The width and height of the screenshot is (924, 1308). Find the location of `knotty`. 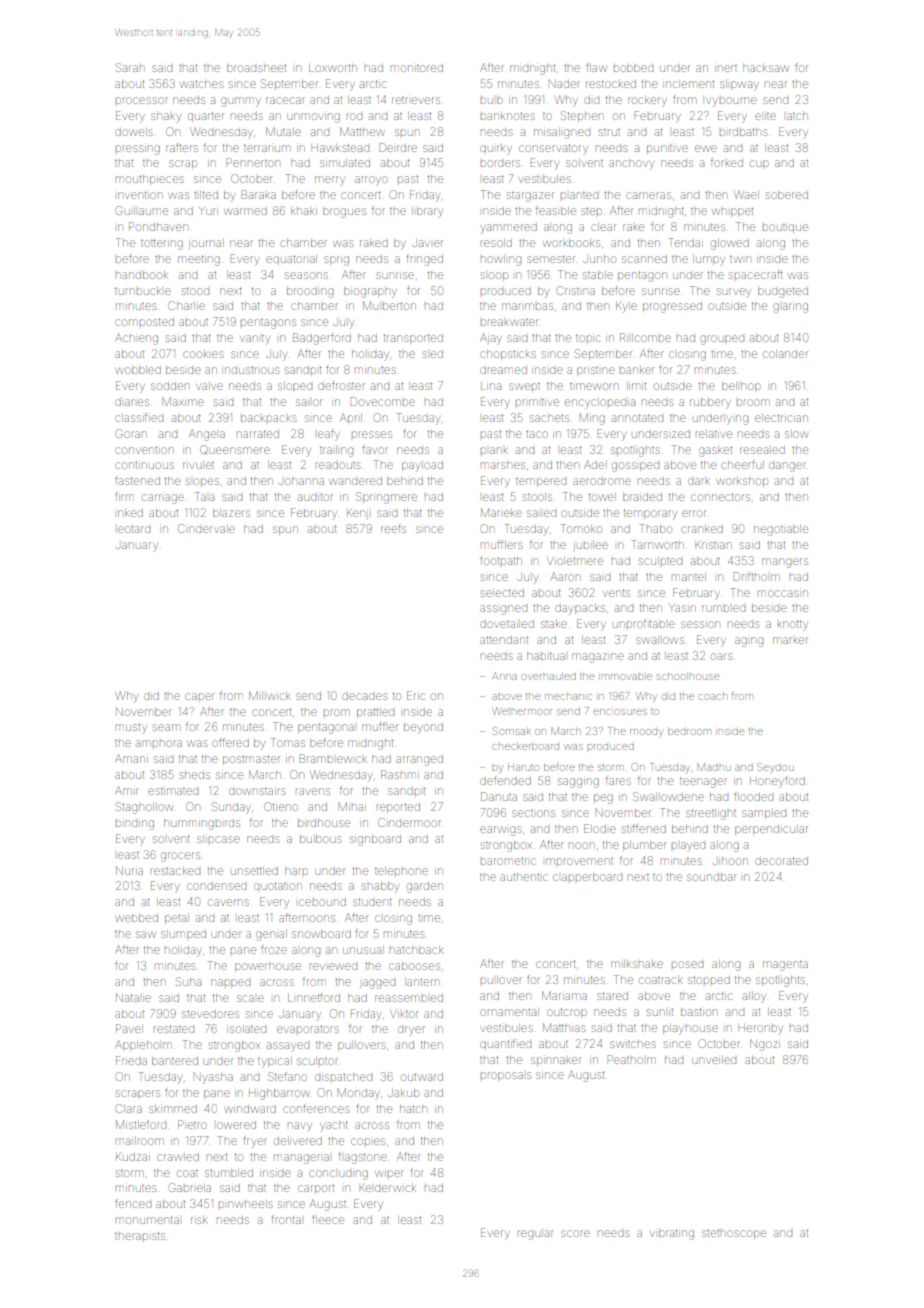

knotty is located at coordinates (793, 625).
